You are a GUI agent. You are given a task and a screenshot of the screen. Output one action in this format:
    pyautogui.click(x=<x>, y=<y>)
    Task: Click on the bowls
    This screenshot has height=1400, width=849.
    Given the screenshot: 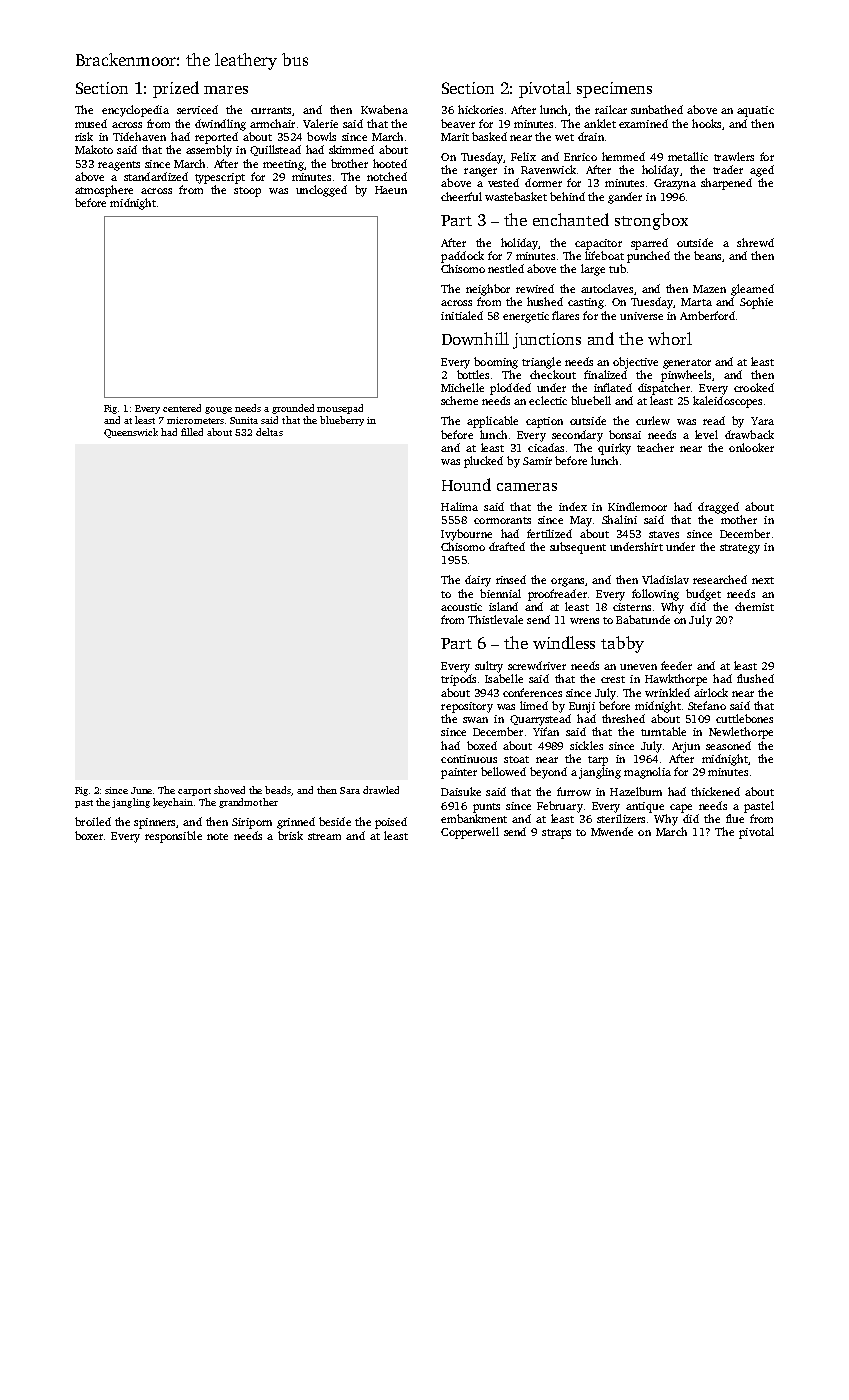 What is the action you would take?
    pyautogui.click(x=321, y=136)
